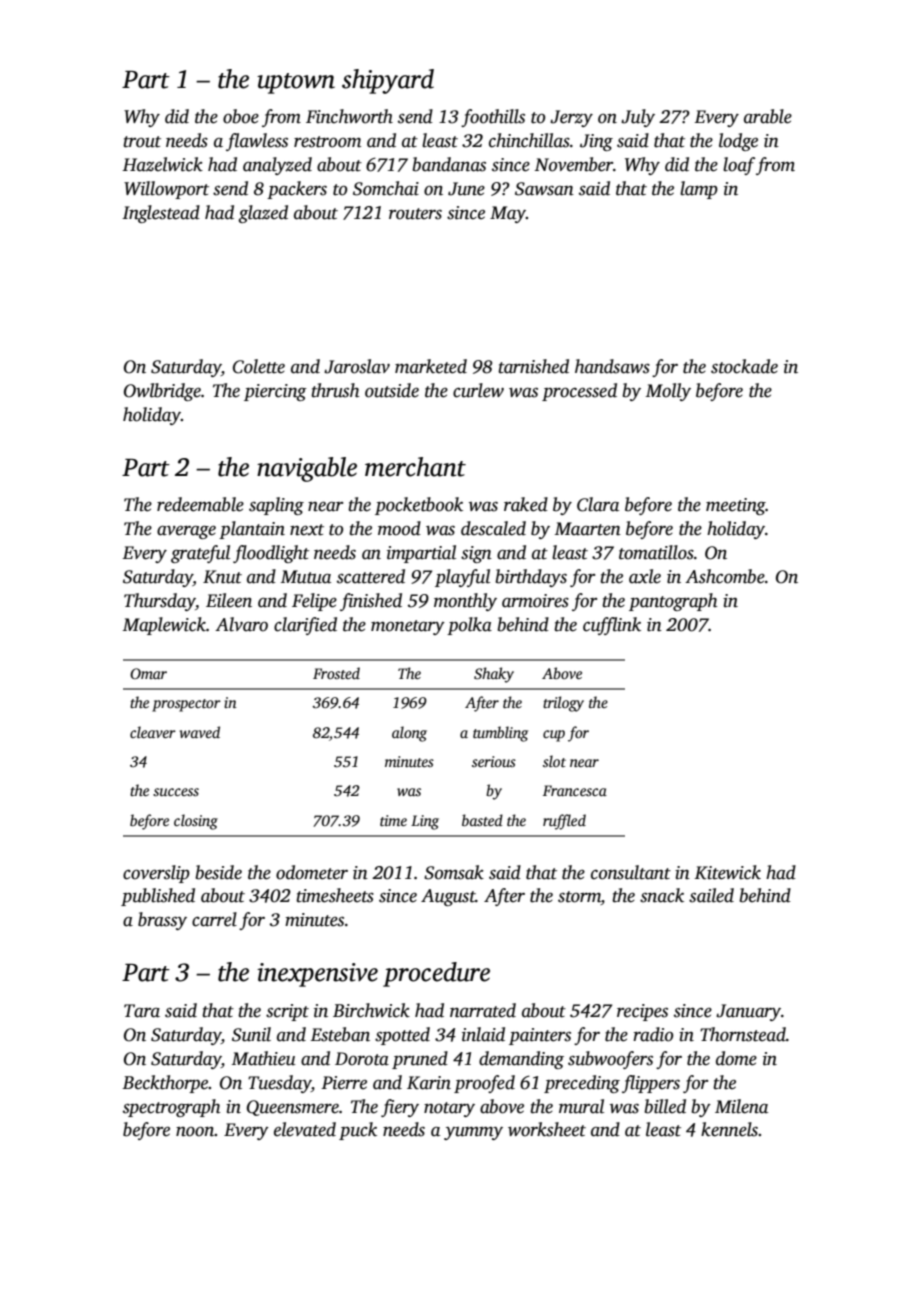  Describe the element at coordinates (739, 166) in the screenshot. I see `loaf` at that location.
